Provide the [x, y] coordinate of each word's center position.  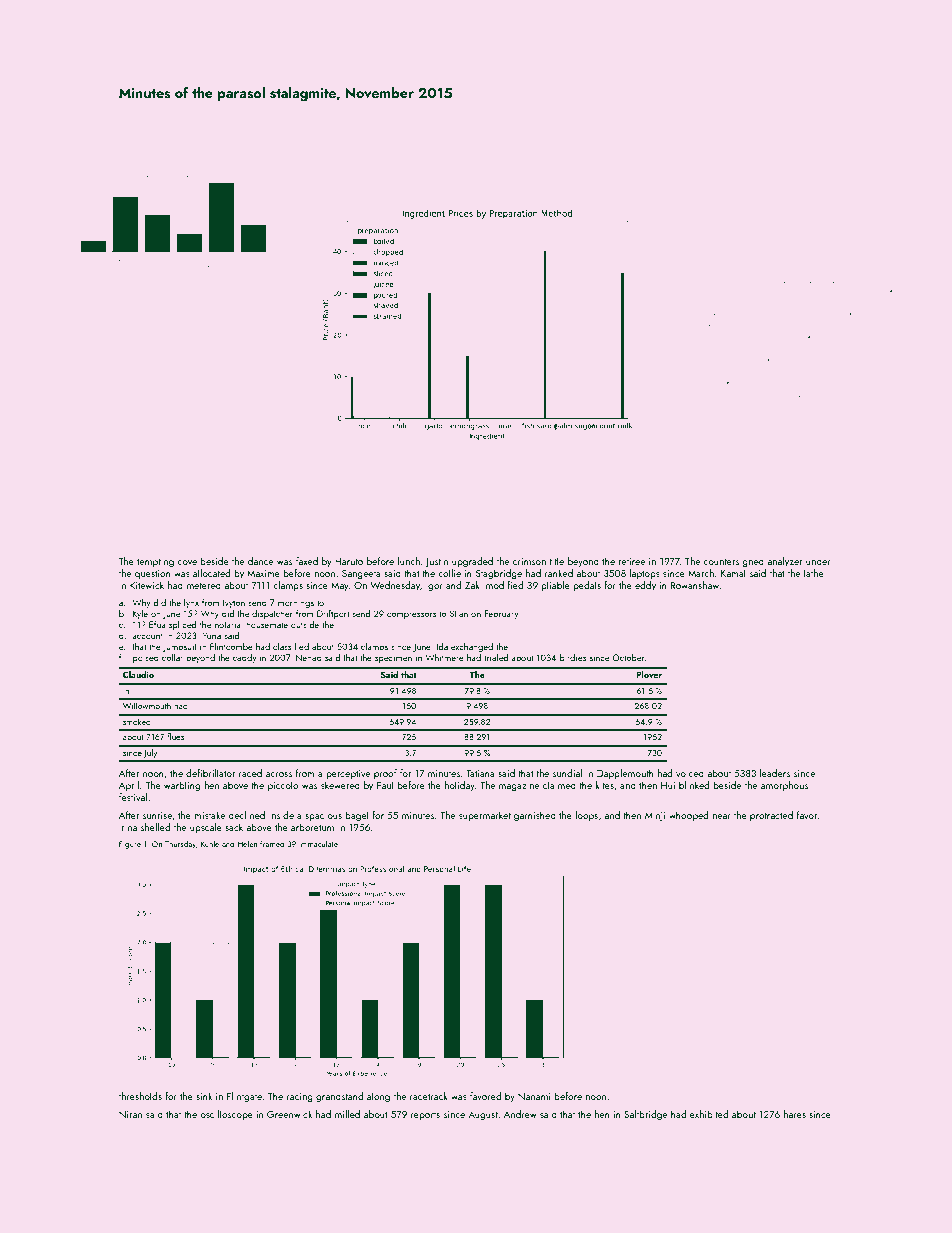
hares [794, 1114]
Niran [130, 1114]
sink [204, 1096]
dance [260, 561]
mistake [209, 815]
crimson [529, 561]
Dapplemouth [625, 774]
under [818, 561]
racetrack [429, 1096]
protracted [771, 816]
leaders [775, 773]
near [721, 816]
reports [425, 1116]
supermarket [485, 816]
